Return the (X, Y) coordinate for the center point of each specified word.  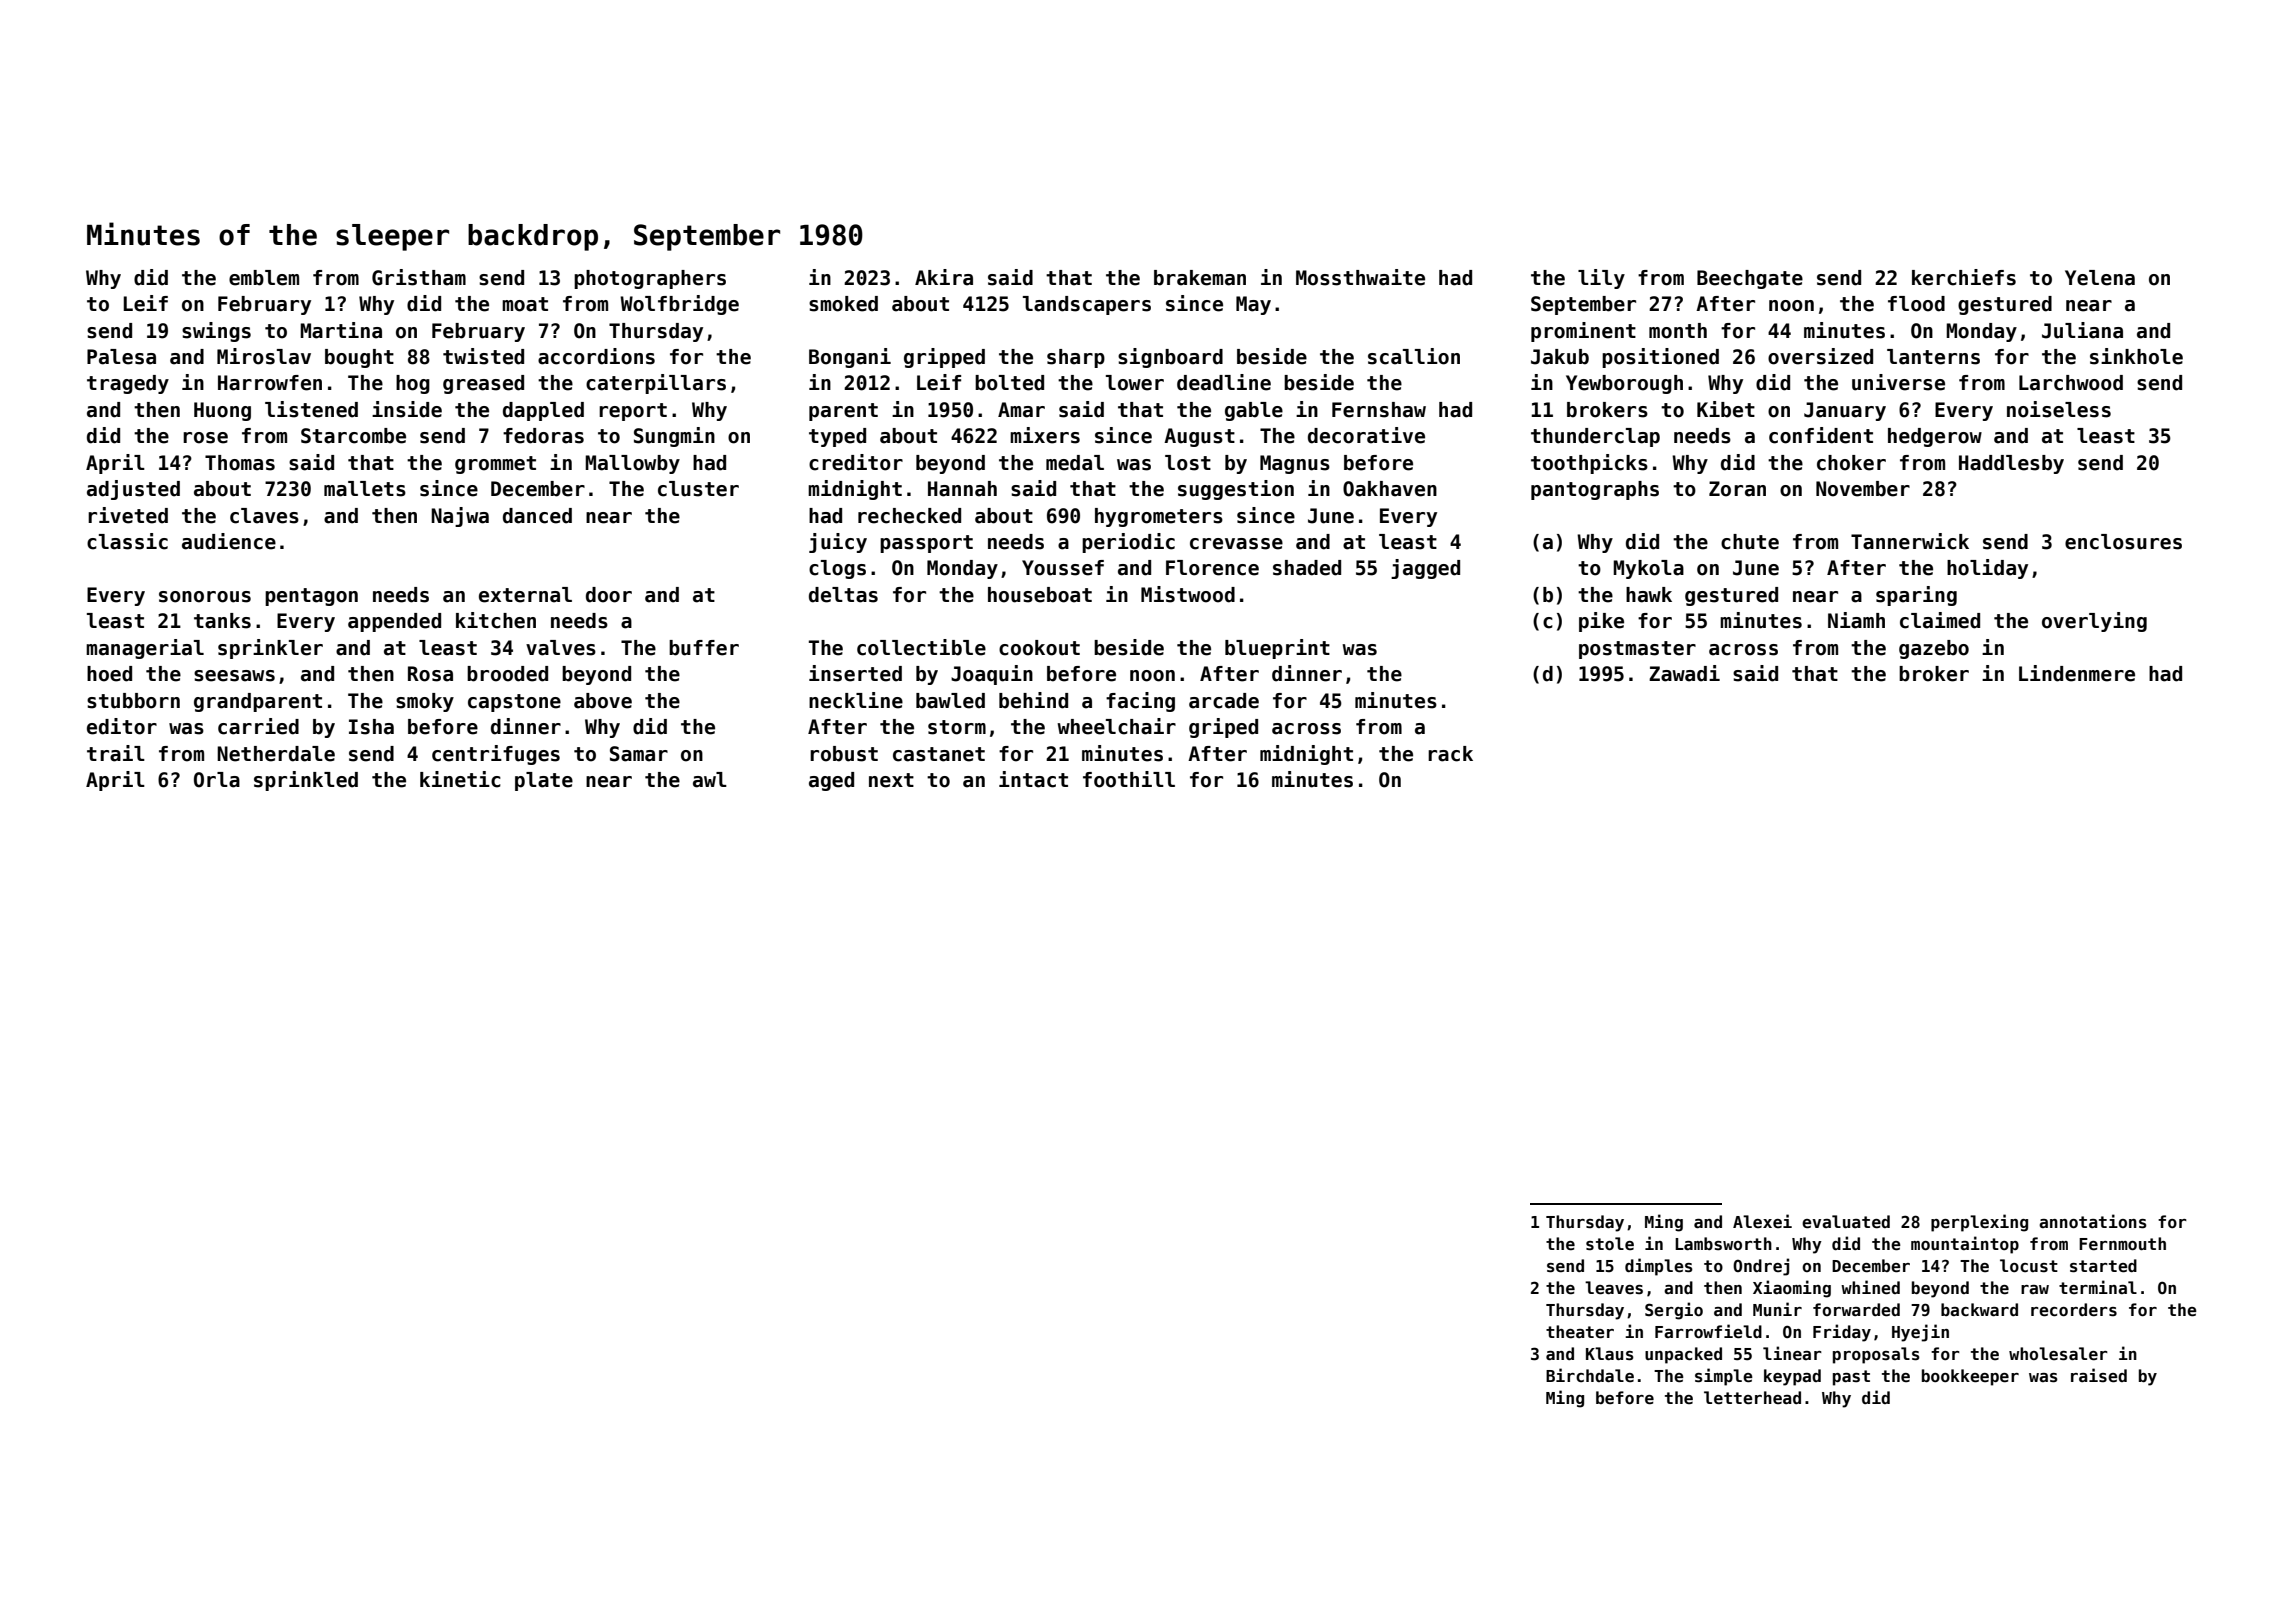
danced (537, 516)
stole (1610, 1244)
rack (1450, 754)
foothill (1129, 779)
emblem (264, 278)
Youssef (1063, 568)
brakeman (1200, 278)
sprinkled (306, 781)
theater (1580, 1332)
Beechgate (1750, 279)
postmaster (1637, 650)
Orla (217, 780)
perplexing (1979, 1223)
